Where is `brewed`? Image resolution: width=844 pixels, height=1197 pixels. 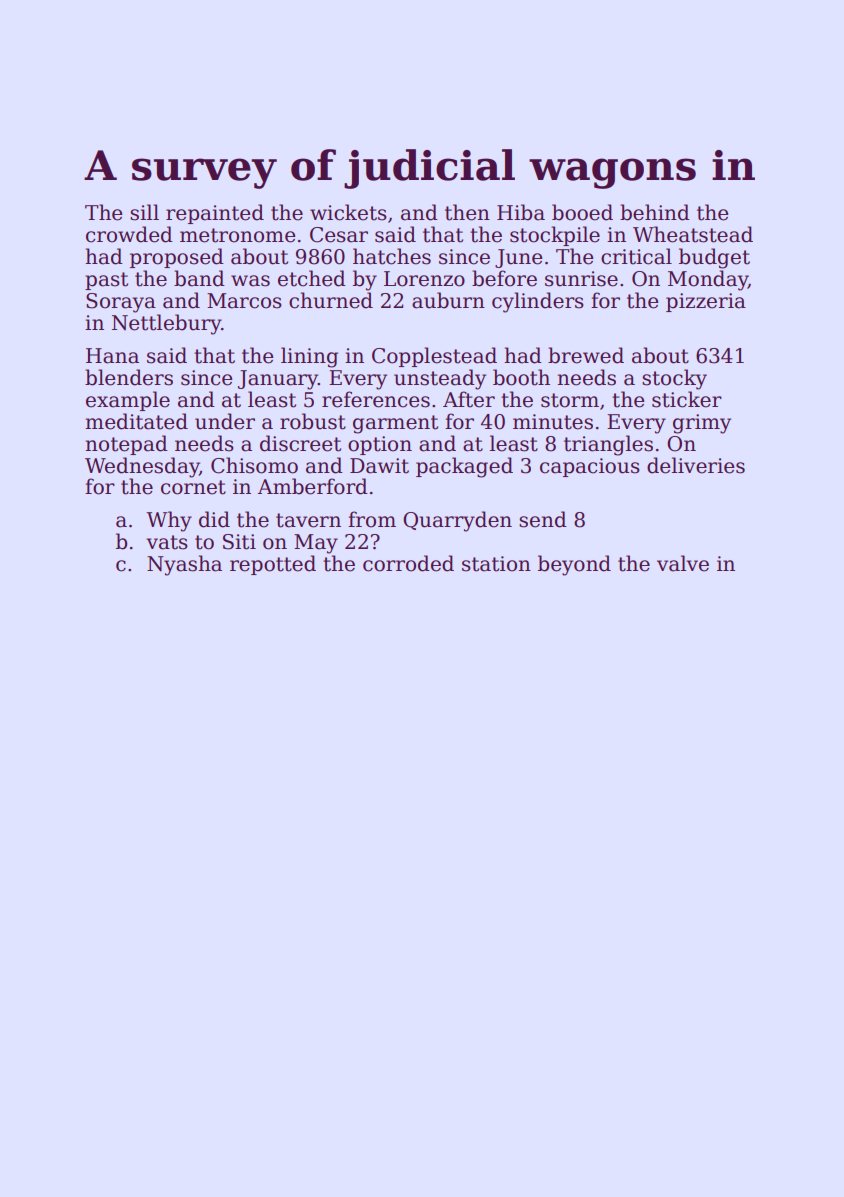 brewed is located at coordinates (586, 355).
